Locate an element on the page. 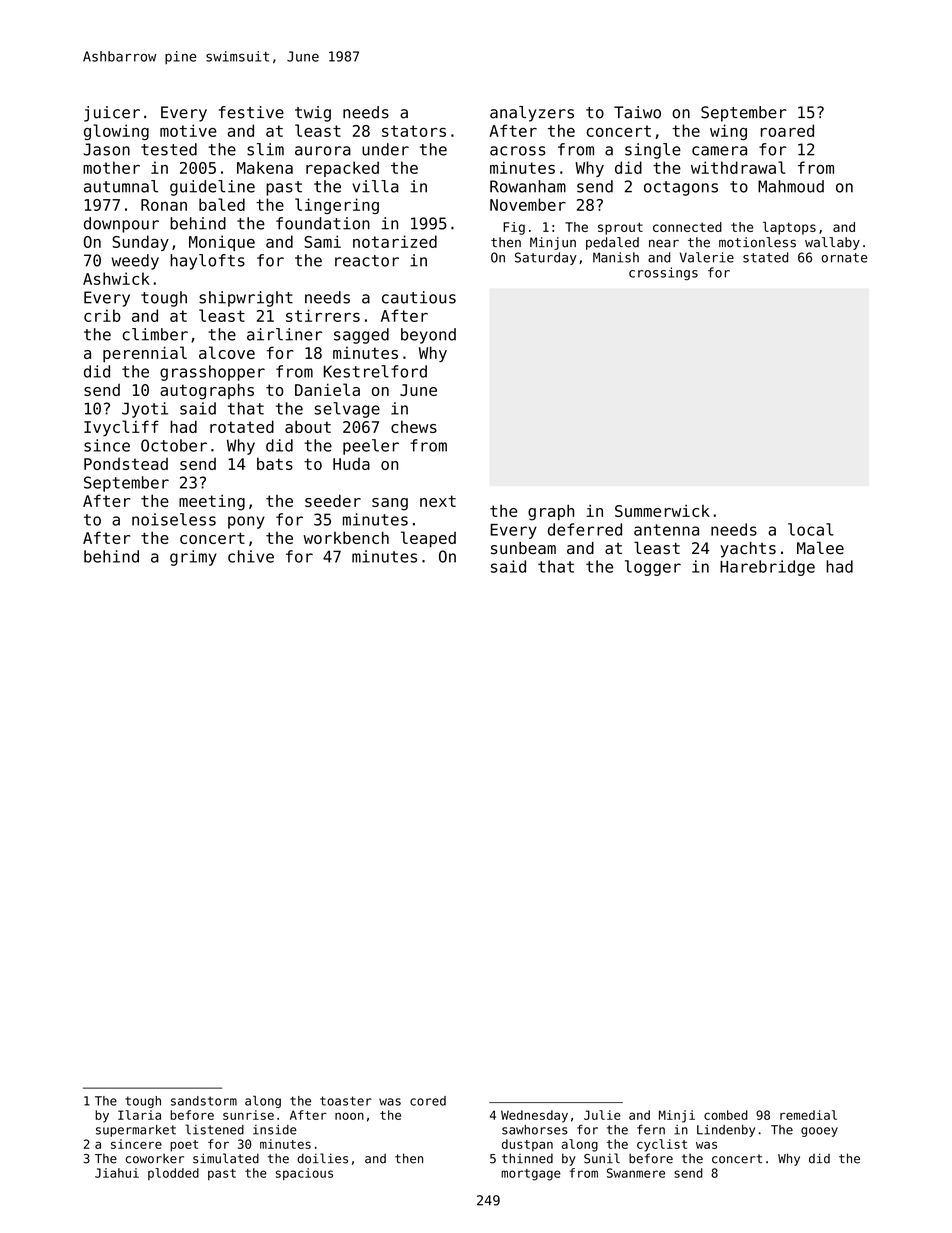 The width and height of the document is (952, 1233). sandstorm is located at coordinates (204, 1101).
